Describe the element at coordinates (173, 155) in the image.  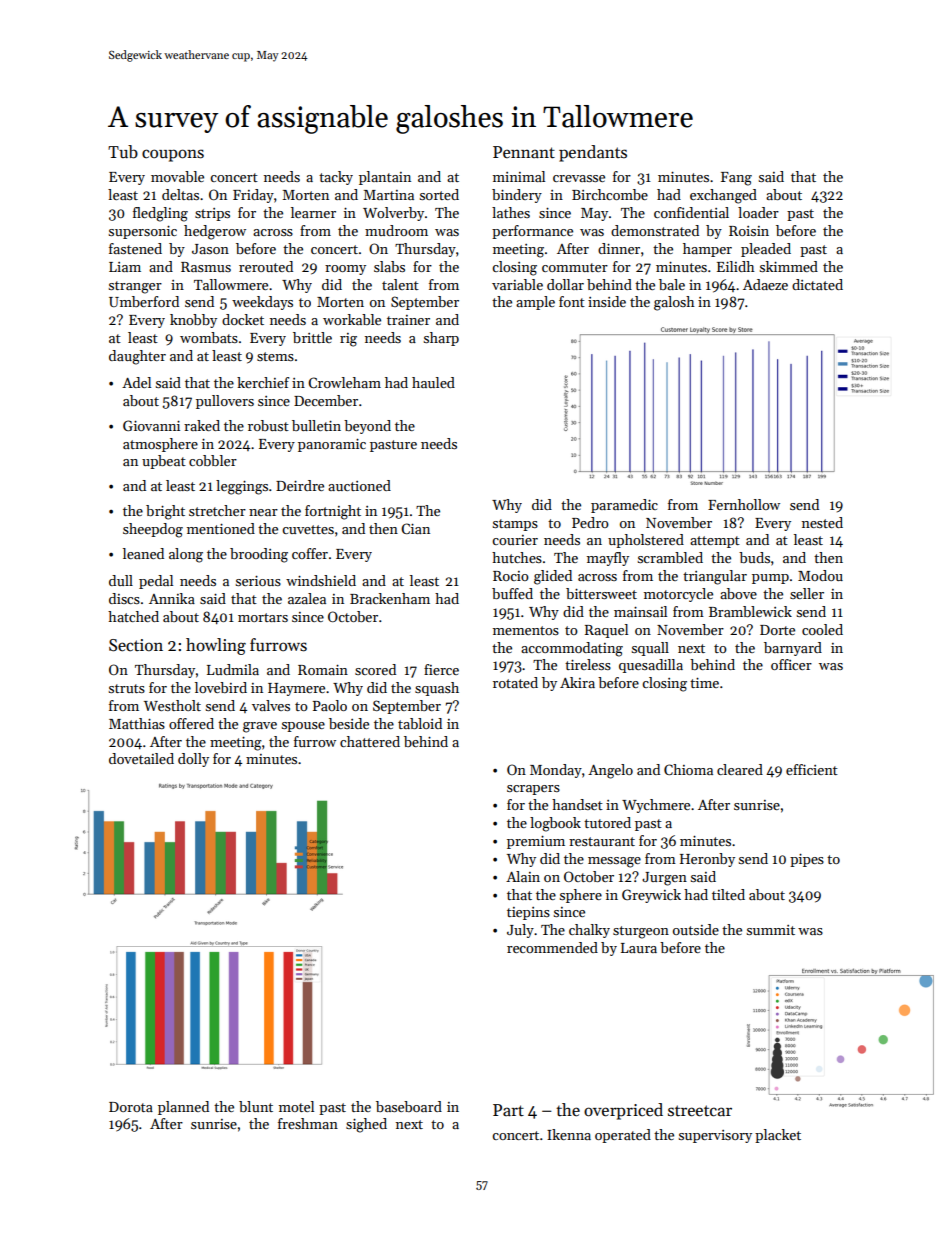
I see `coupons` at that location.
